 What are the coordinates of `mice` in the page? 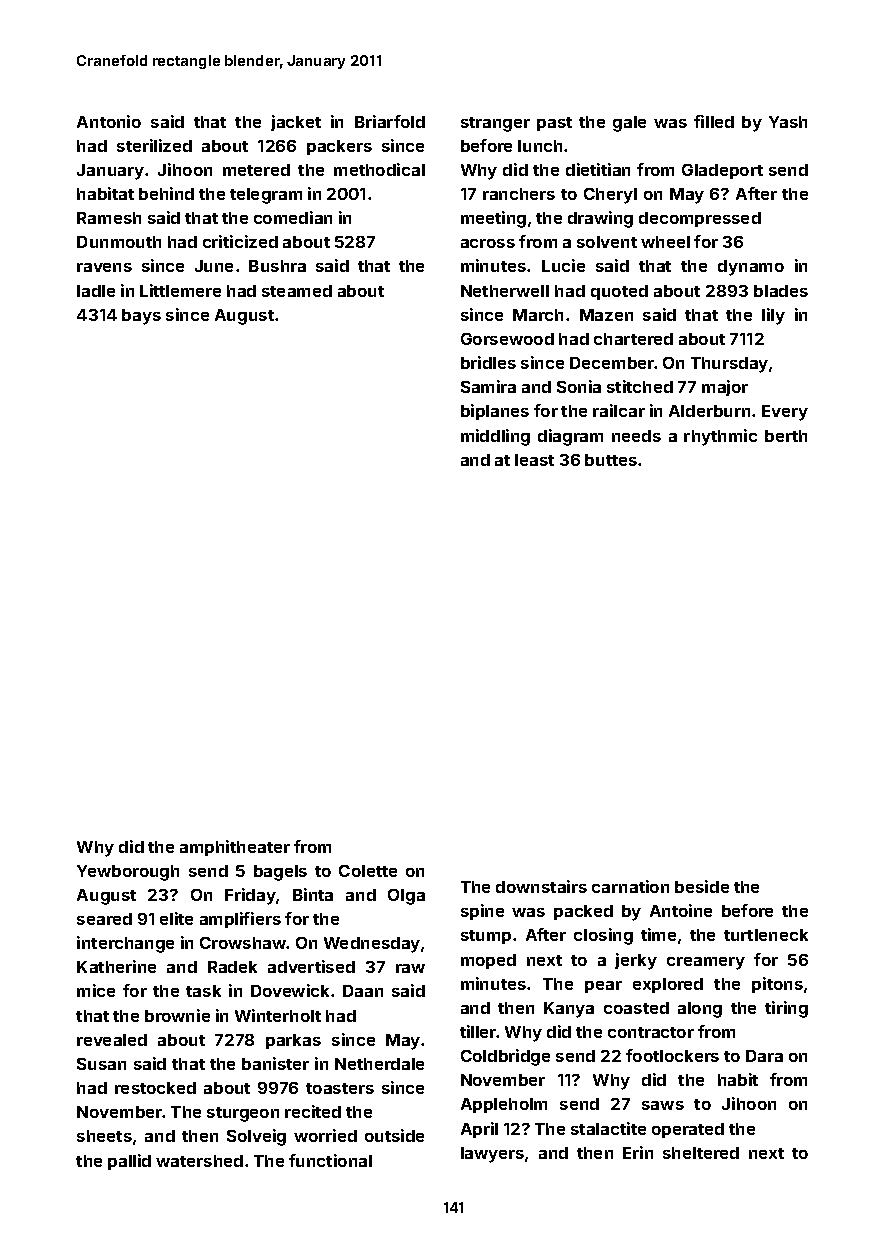 It's located at (96, 990).
